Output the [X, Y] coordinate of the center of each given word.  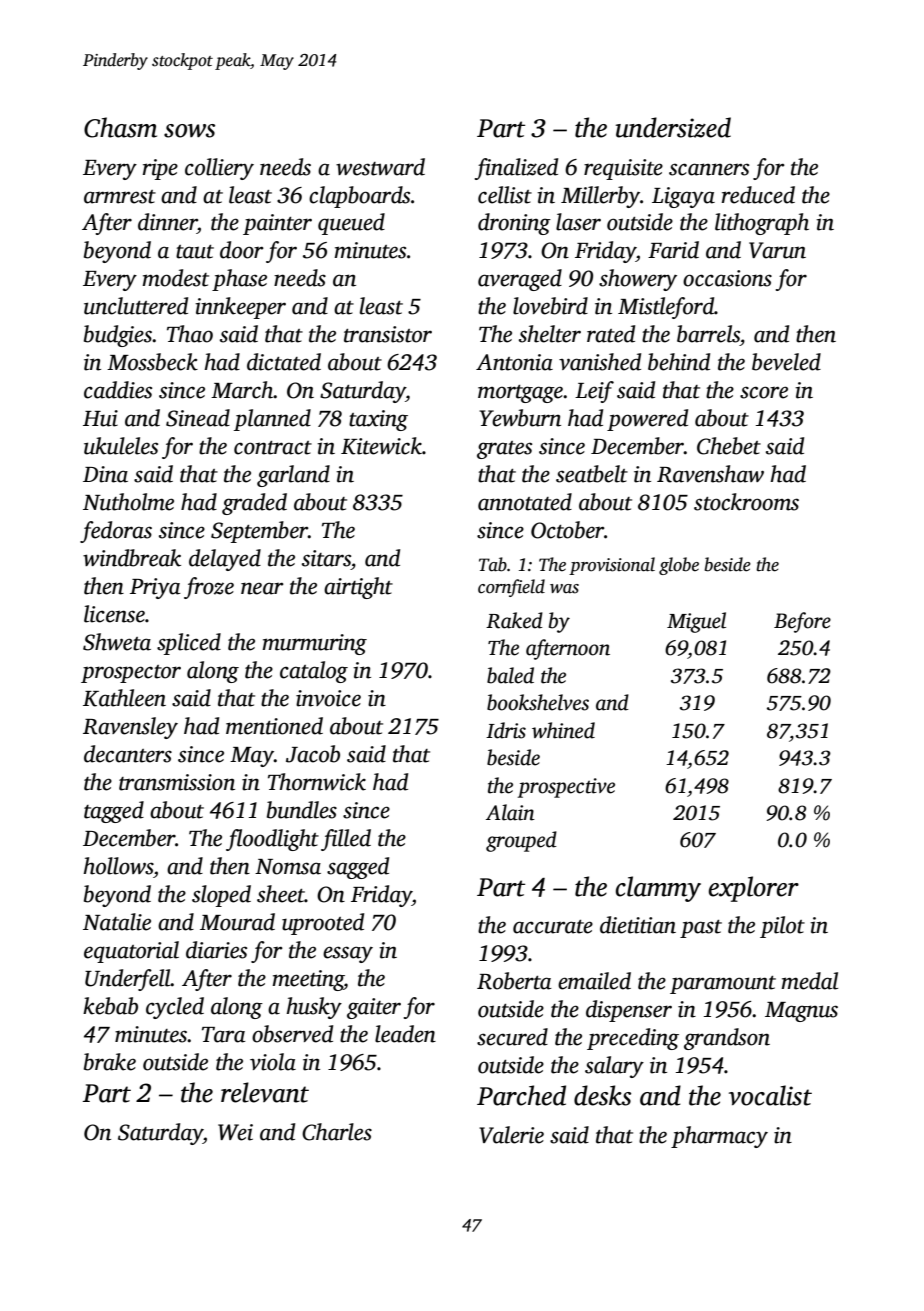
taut [195, 252]
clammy [658, 889]
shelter [550, 334]
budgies [118, 336]
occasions [727, 278]
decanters [128, 754]
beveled [786, 362]
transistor [388, 334]
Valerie [511, 1135]
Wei [235, 1132]
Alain [510, 812]
